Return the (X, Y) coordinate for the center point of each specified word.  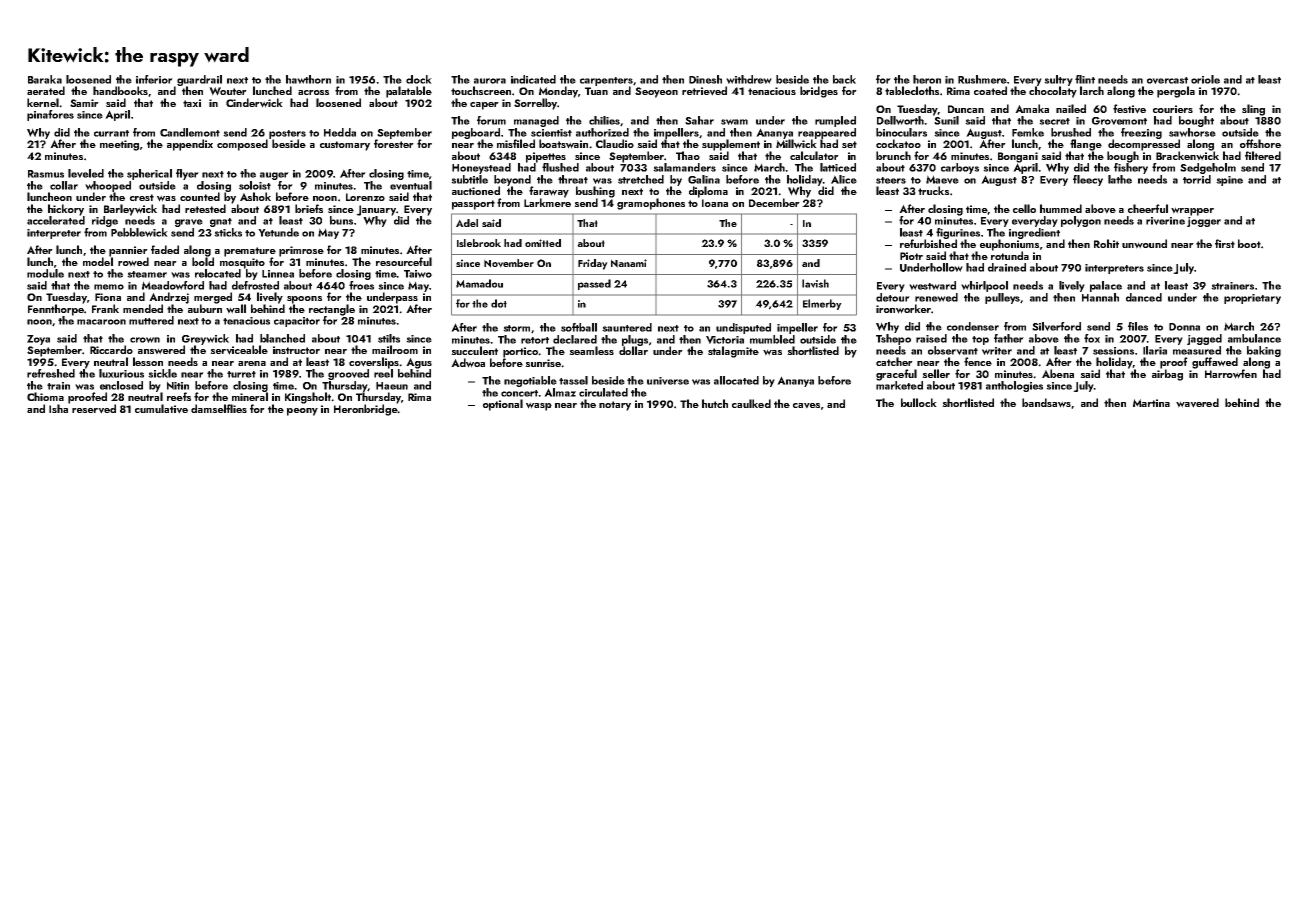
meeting (119, 145)
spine (1229, 181)
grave (189, 223)
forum (491, 120)
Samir (84, 103)
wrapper (1192, 211)
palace (1106, 286)
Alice (844, 179)
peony (302, 412)
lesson (148, 361)
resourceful (404, 261)
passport (473, 205)
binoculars (901, 132)
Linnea (278, 274)
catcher (894, 361)
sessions (1113, 351)
